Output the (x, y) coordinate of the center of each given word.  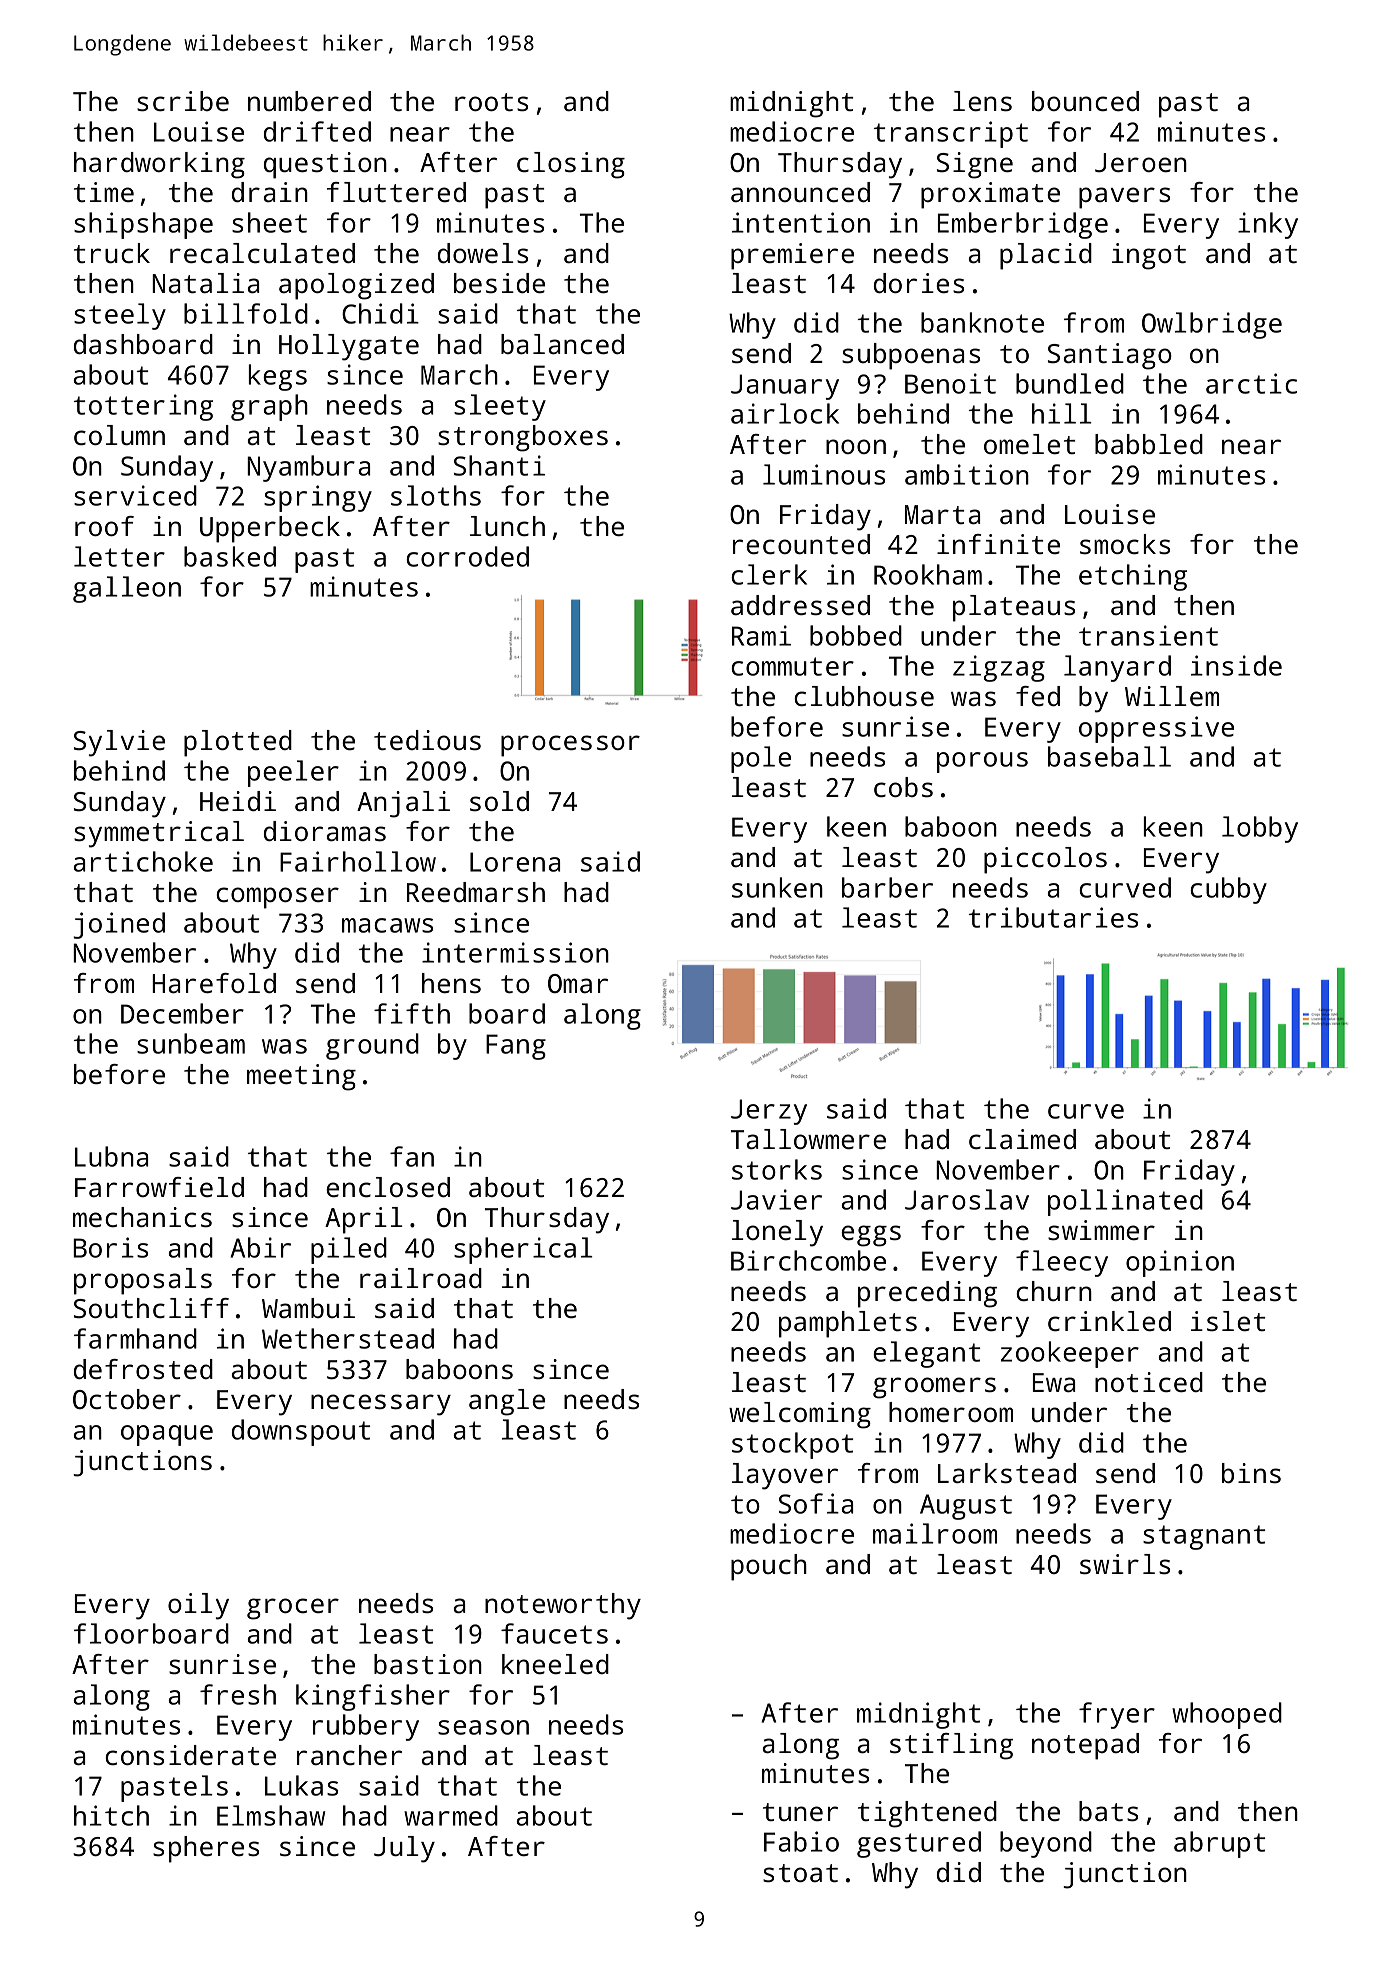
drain (270, 192)
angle (507, 1402)
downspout (301, 1432)
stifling (951, 1746)
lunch (507, 526)
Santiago (1110, 356)
